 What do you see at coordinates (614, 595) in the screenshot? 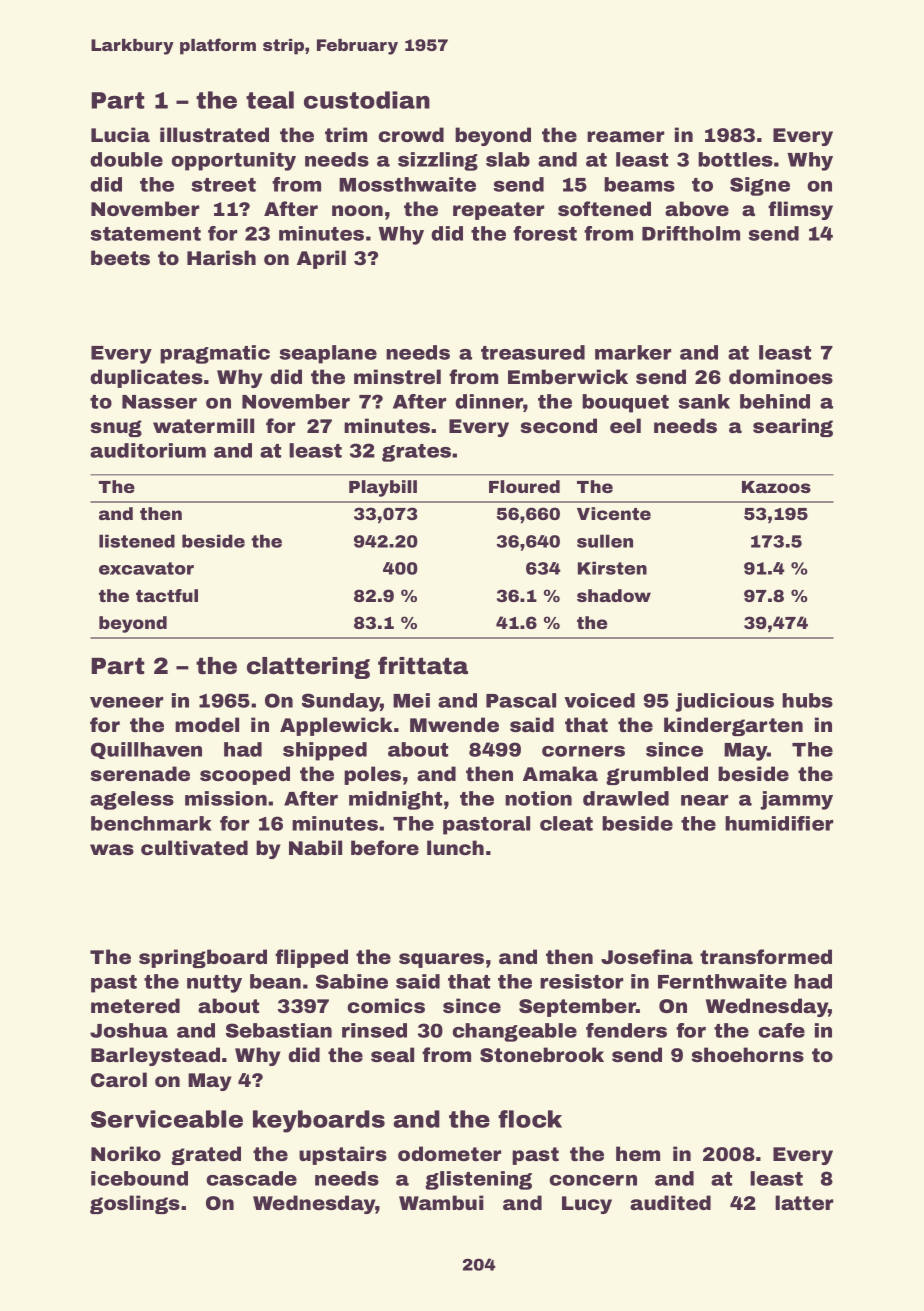
I see `shadow` at bounding box center [614, 595].
